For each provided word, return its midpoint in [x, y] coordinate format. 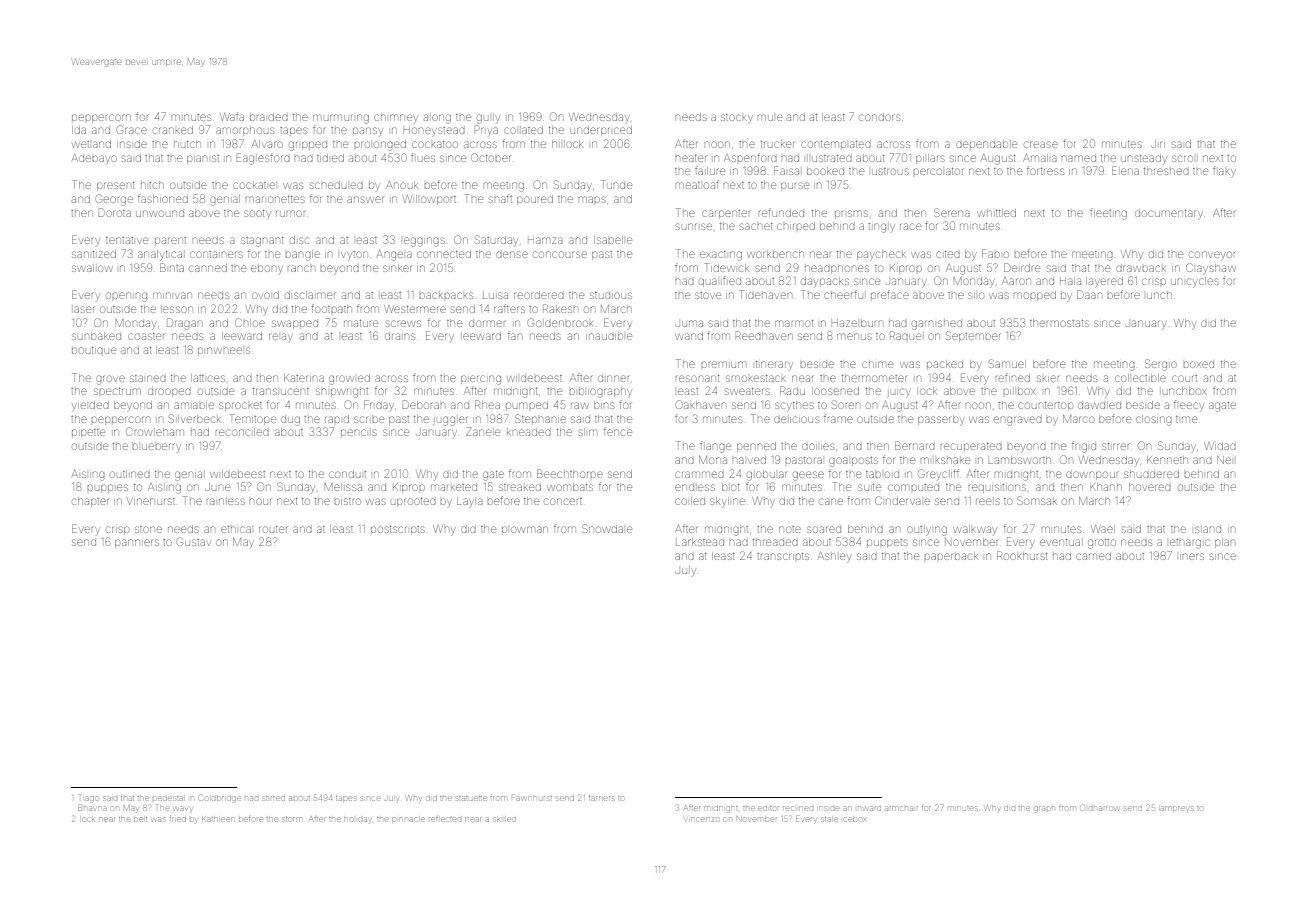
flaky [1224, 171]
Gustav [194, 541]
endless [695, 487]
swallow [92, 268]
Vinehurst [151, 501]
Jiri [1158, 144]
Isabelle [613, 240]
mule [770, 117]
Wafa [232, 116]
